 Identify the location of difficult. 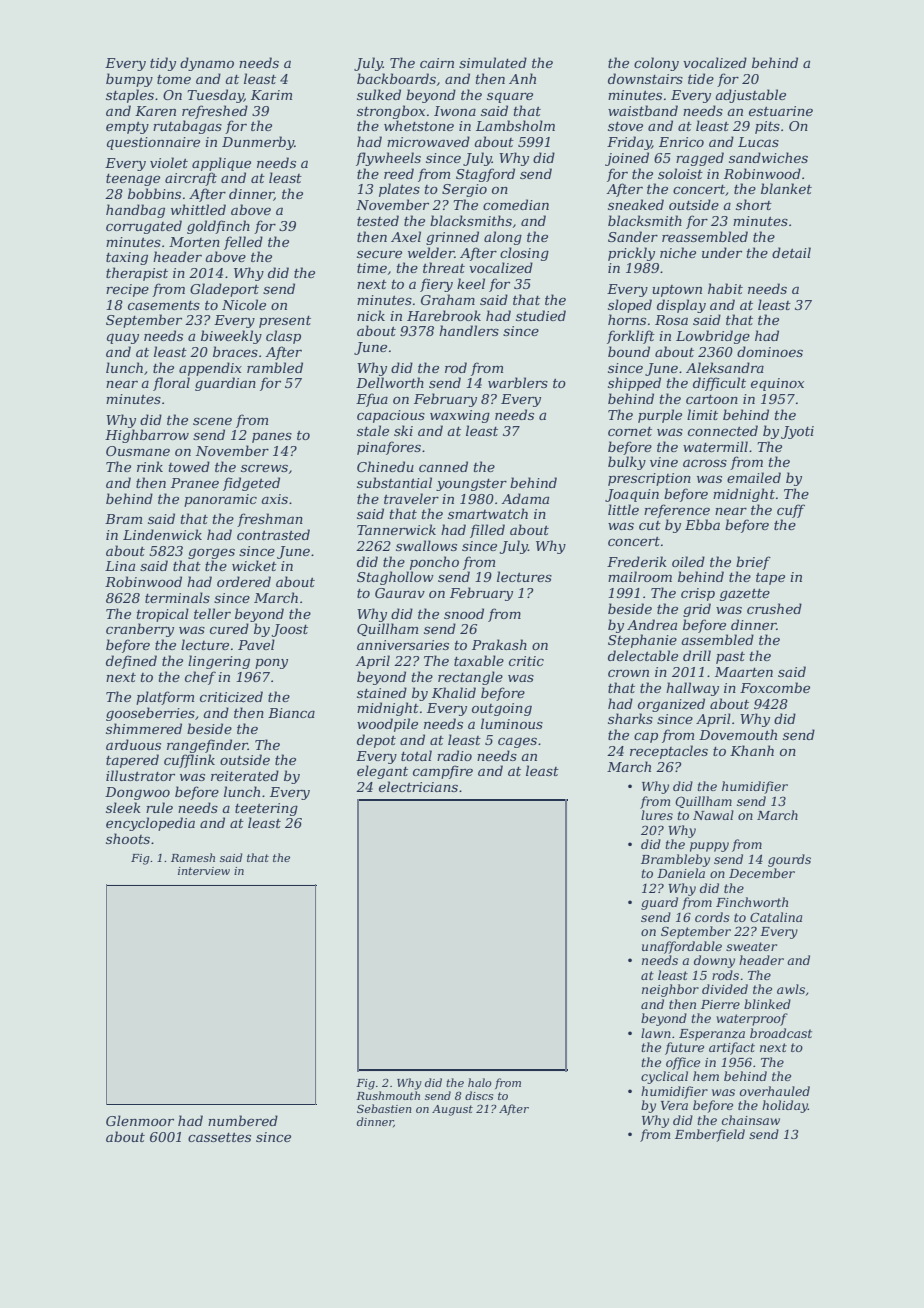
(719, 384).
